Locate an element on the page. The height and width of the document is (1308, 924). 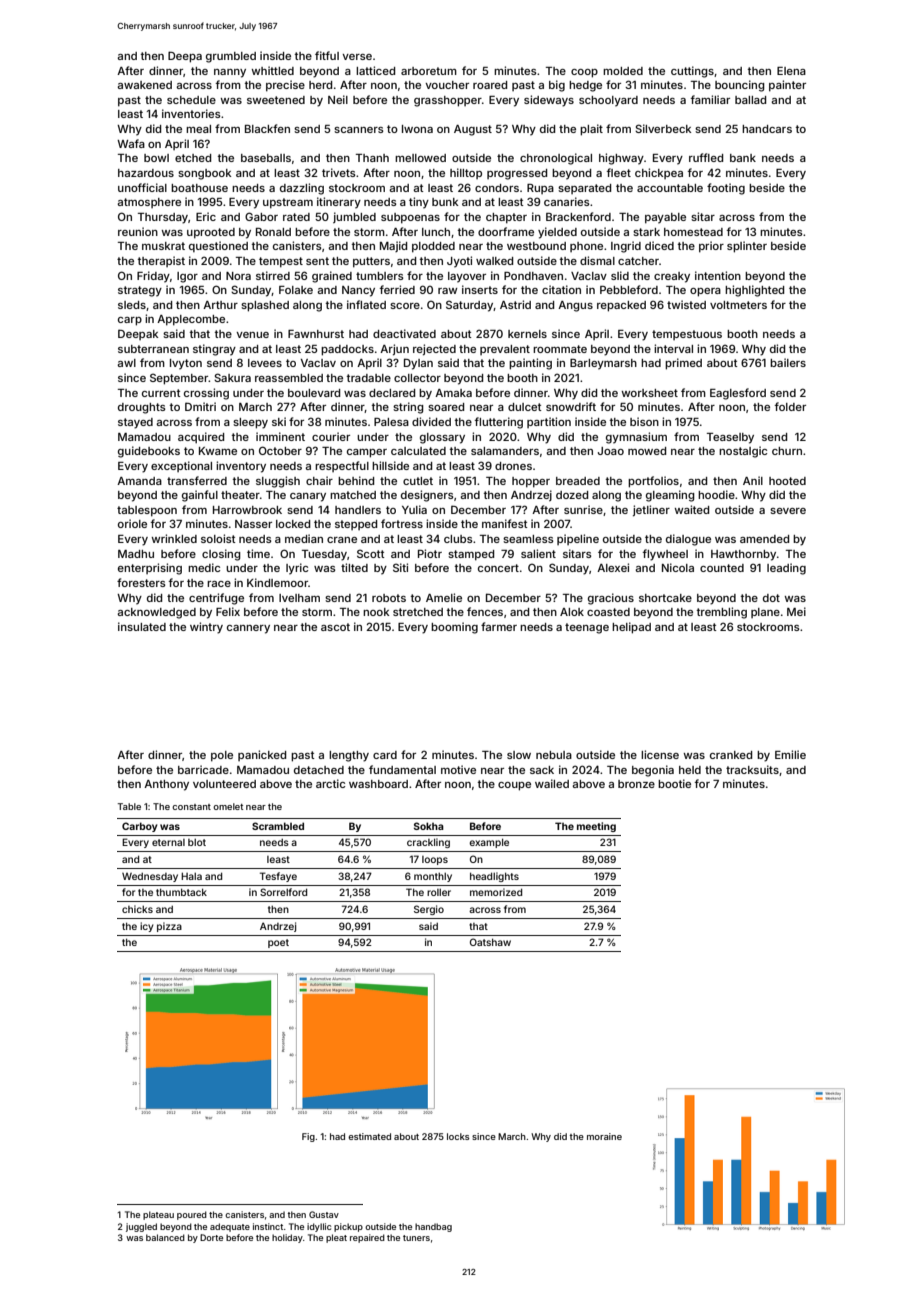
Oatshaw is located at coordinates (490, 942).
